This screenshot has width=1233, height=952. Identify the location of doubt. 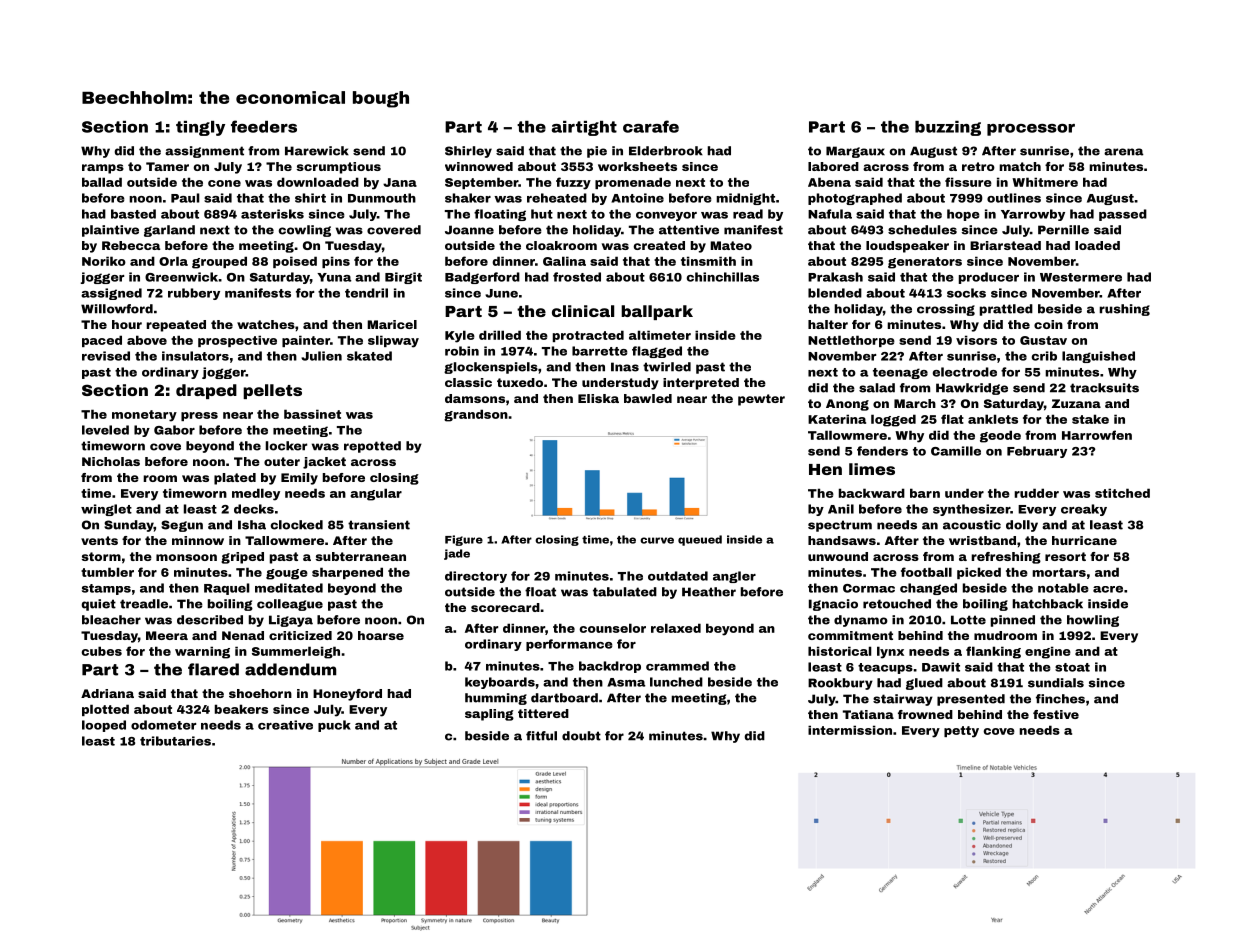
(581, 736).
